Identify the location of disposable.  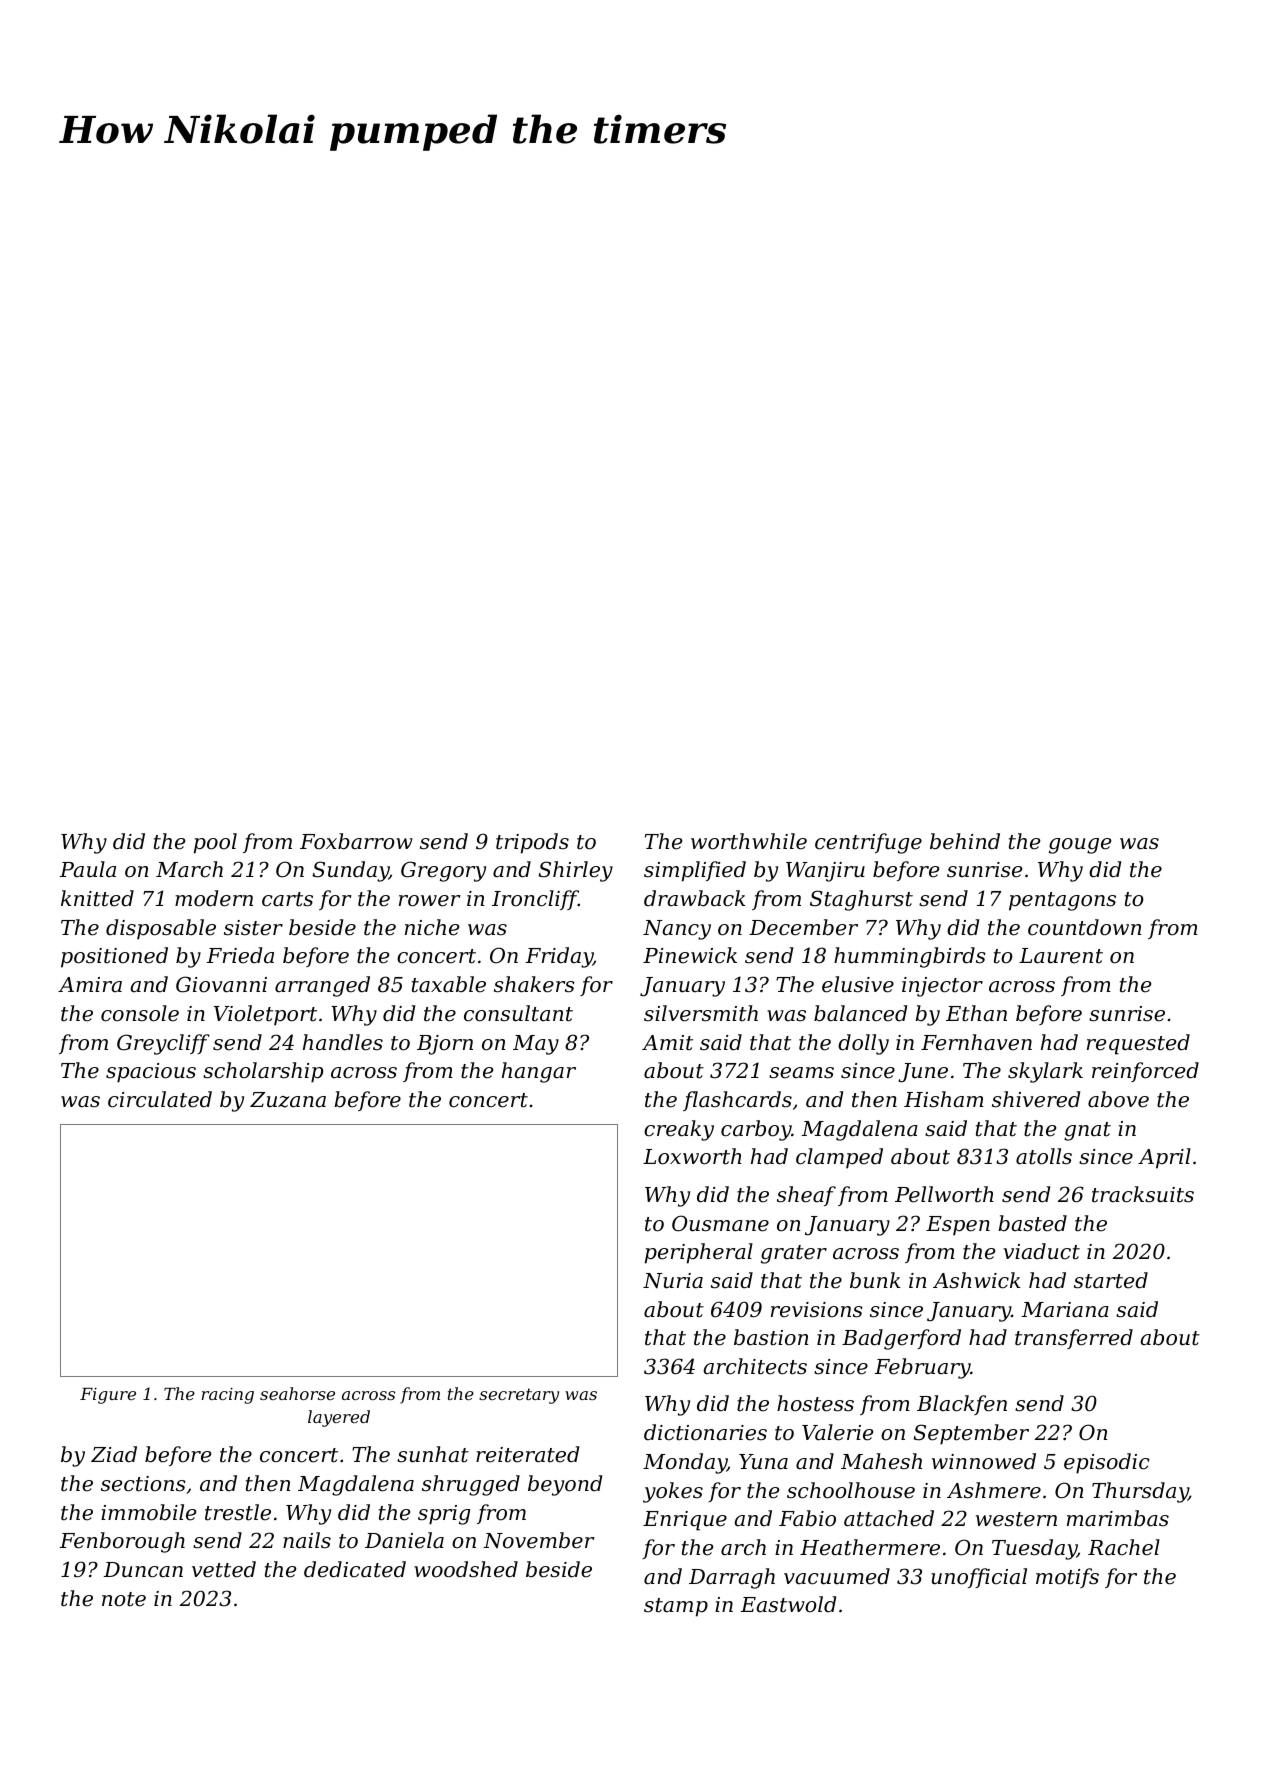
(161, 929).
